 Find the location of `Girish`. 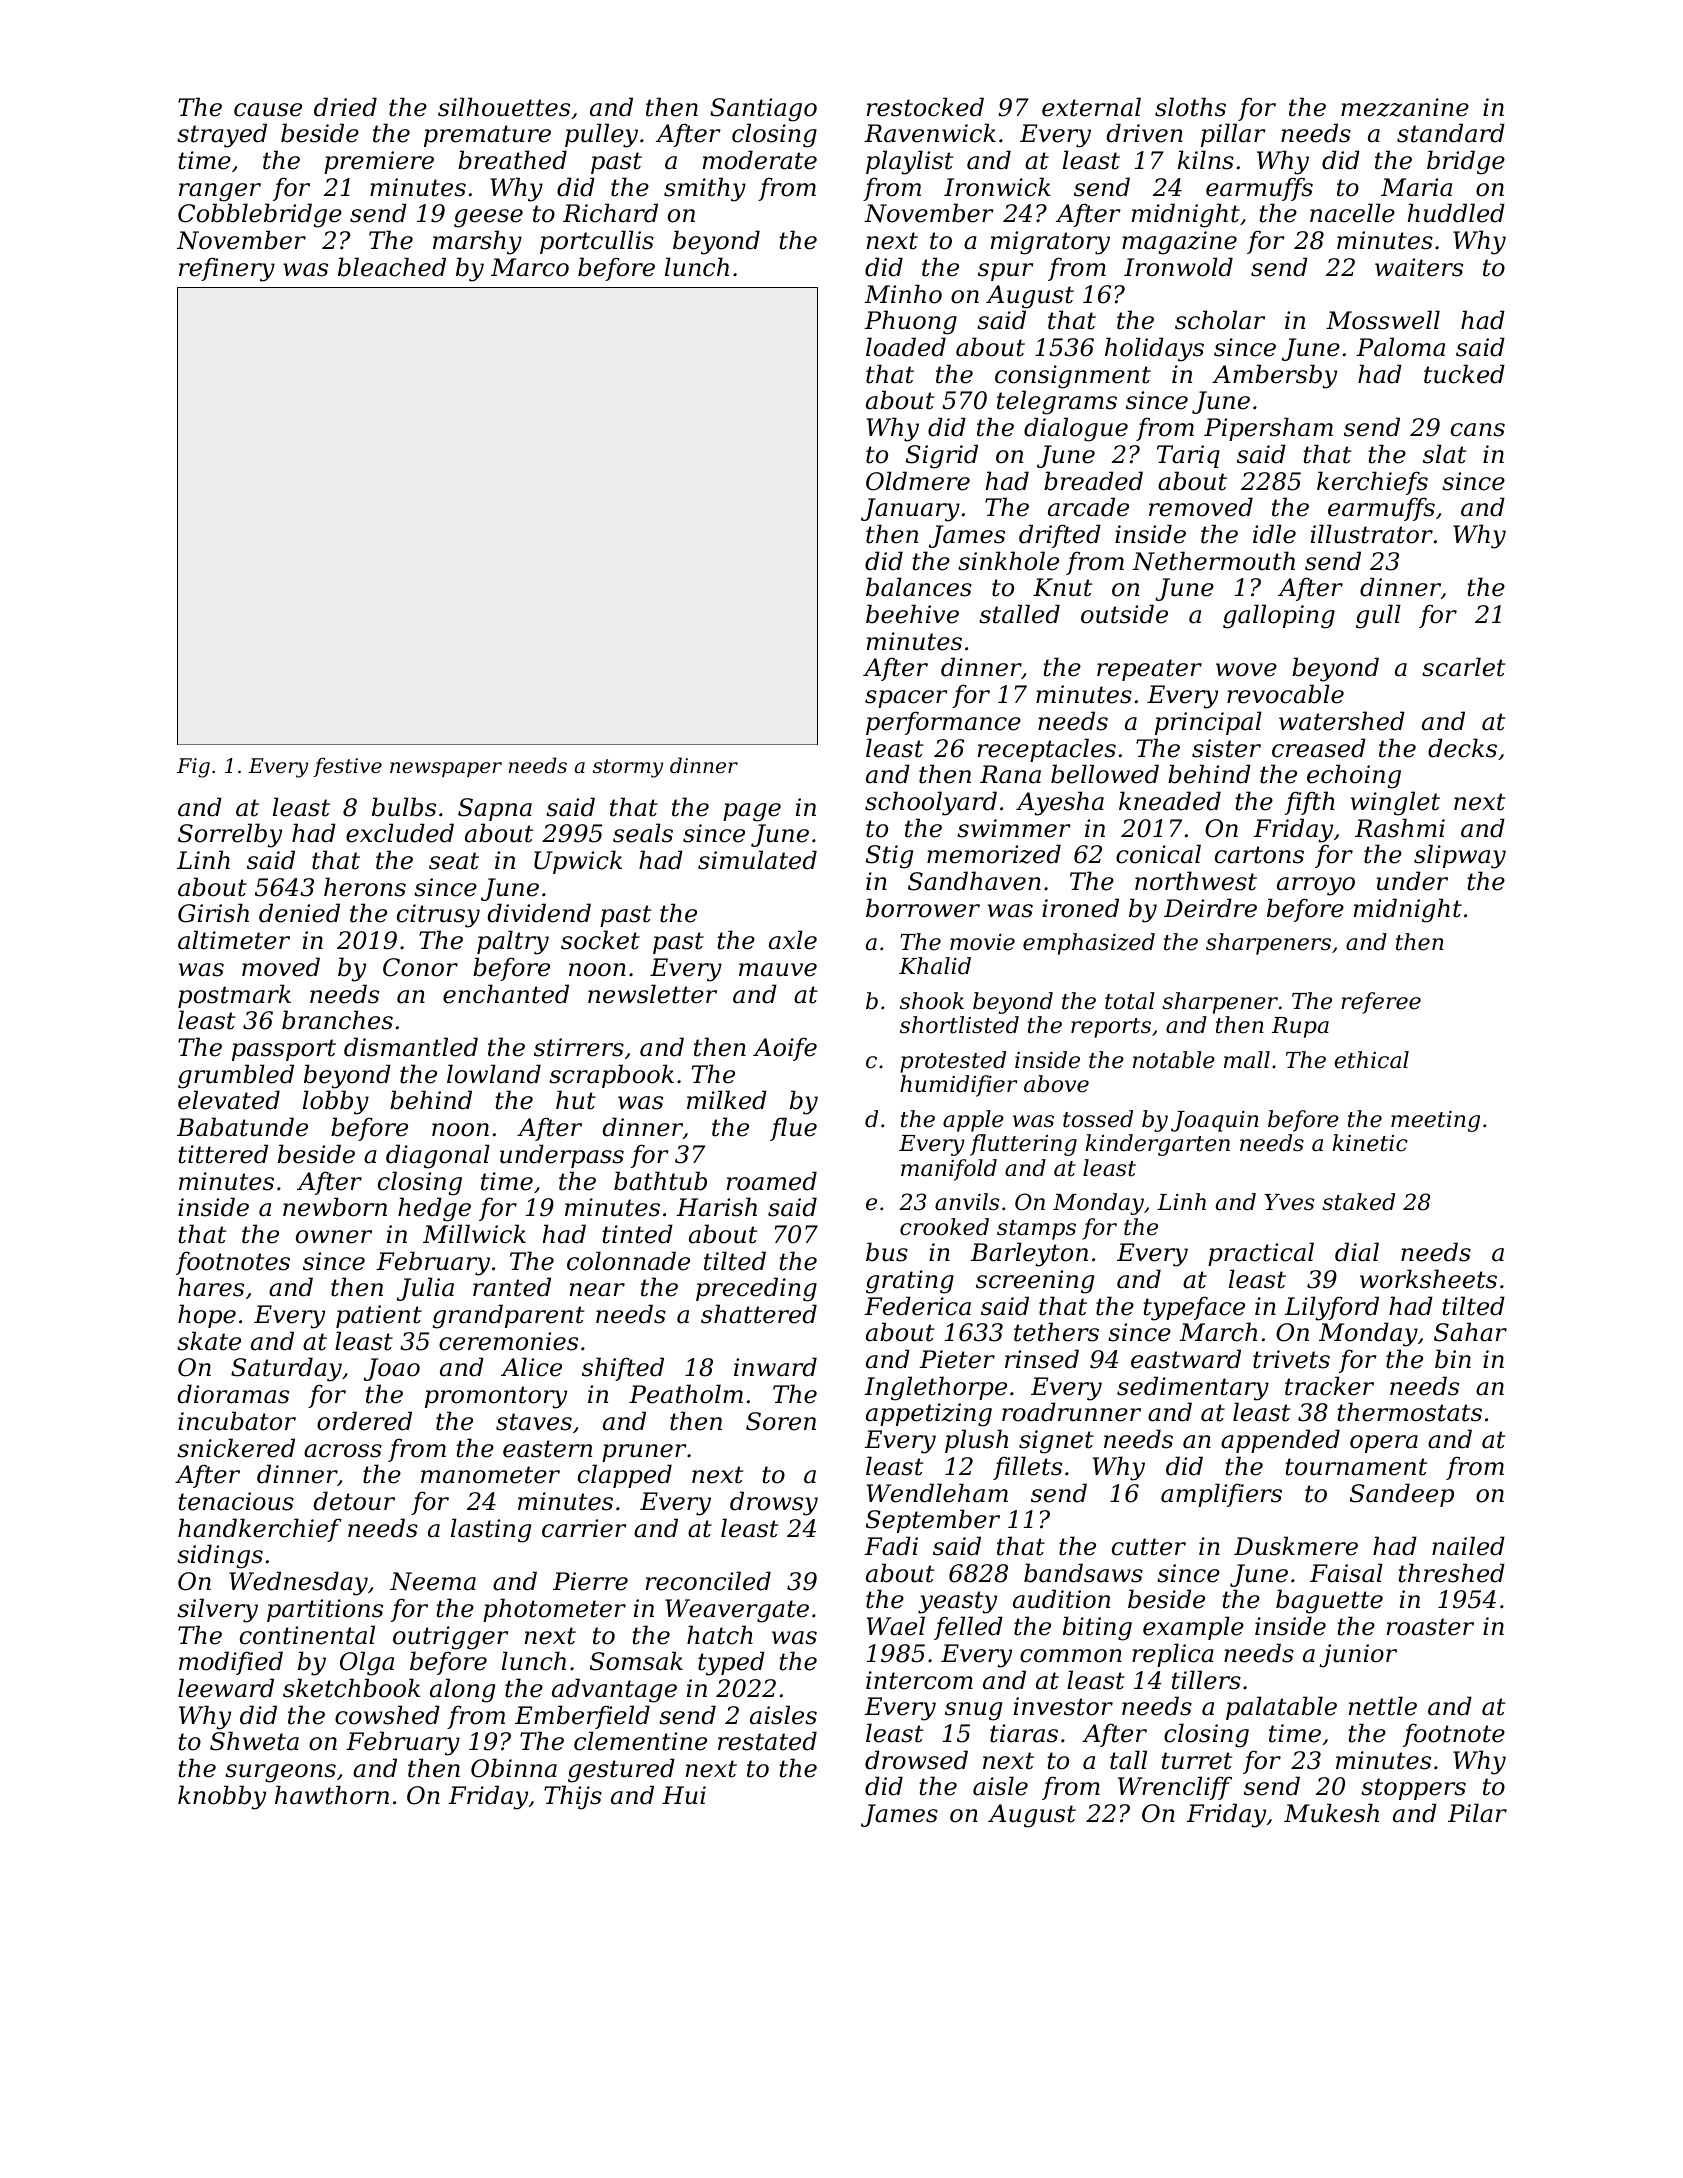

Girish is located at coordinates (213, 913).
